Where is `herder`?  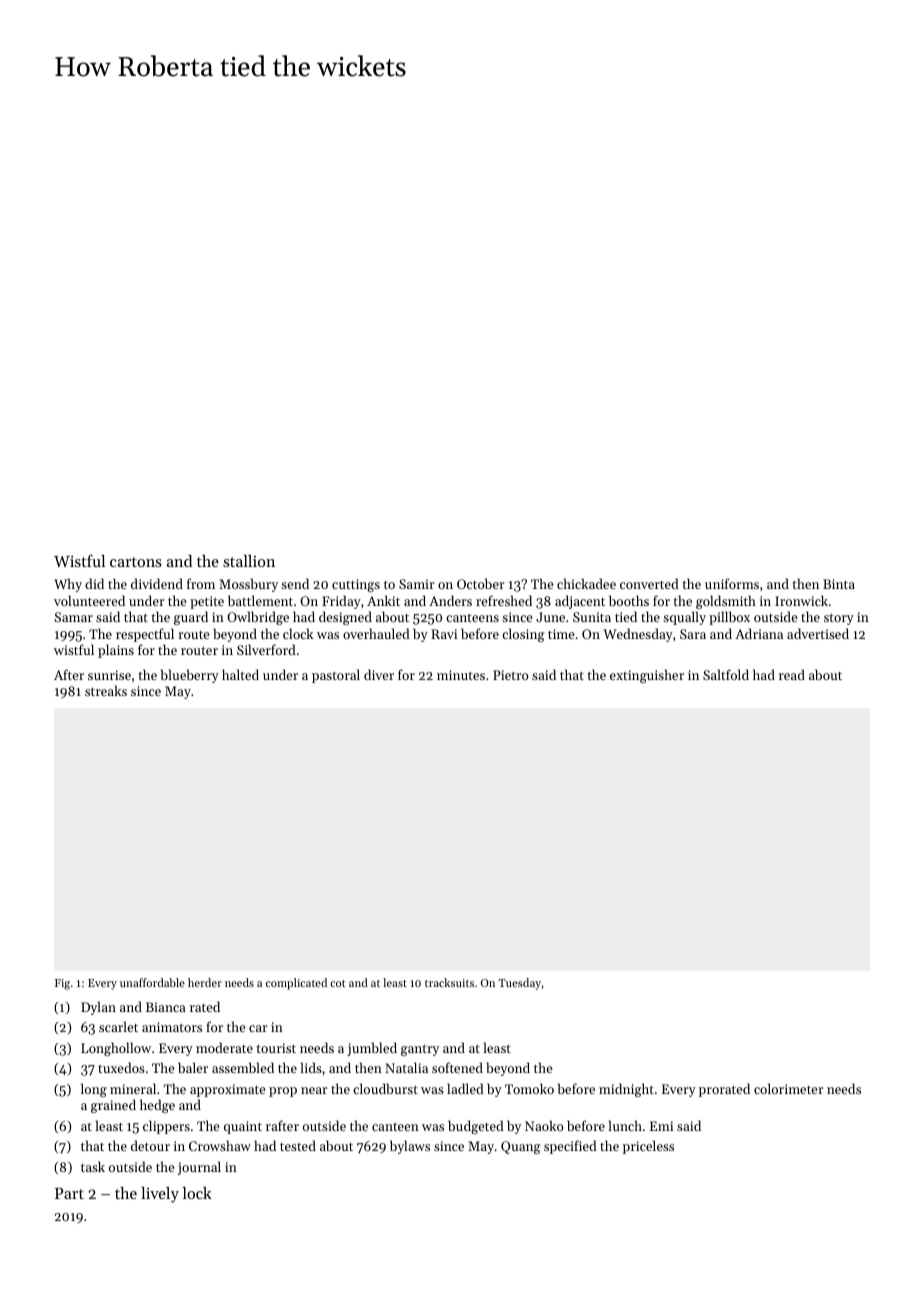 herder is located at coordinates (205, 982).
